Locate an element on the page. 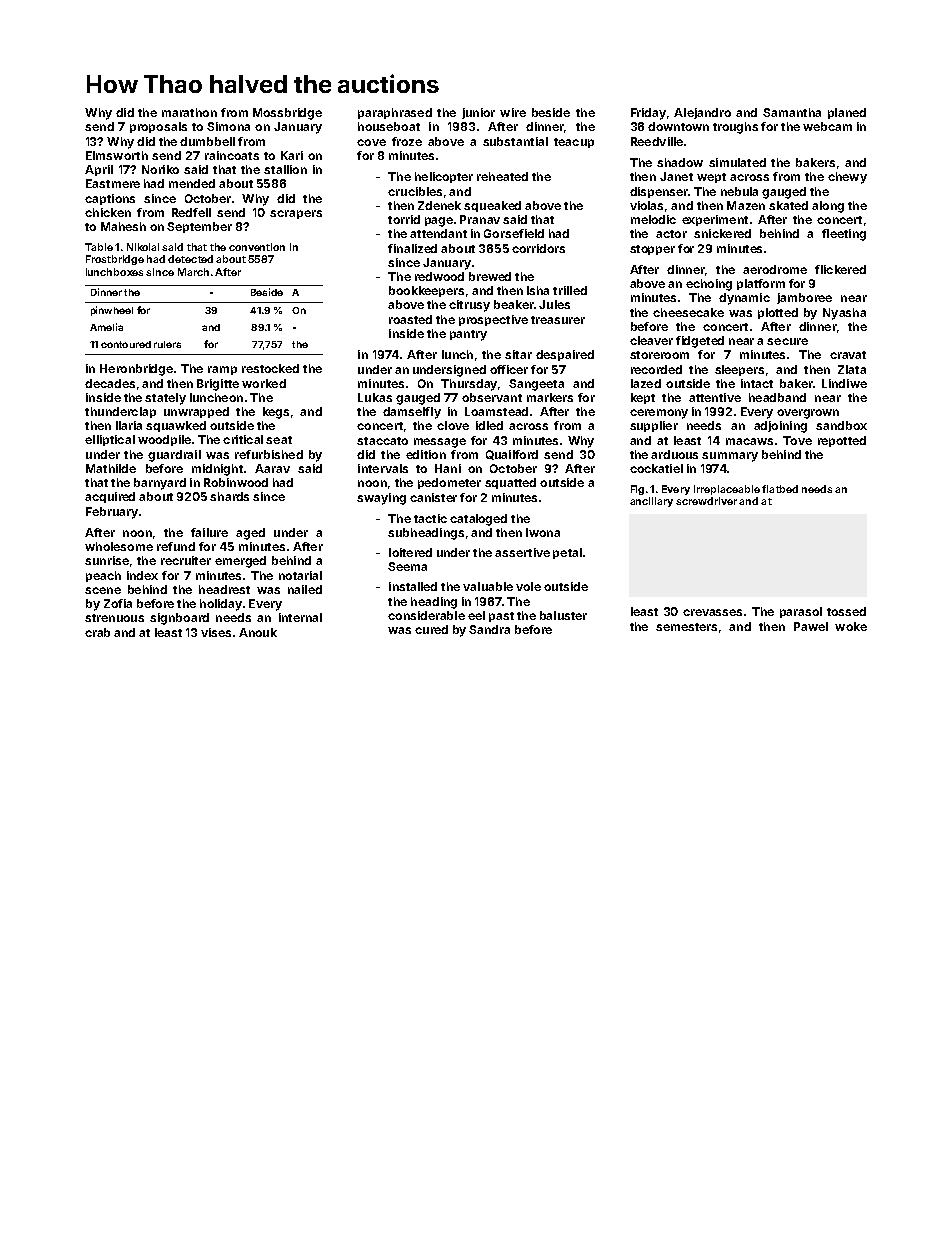 The height and width of the image is (1233, 952). planed is located at coordinates (847, 113).
